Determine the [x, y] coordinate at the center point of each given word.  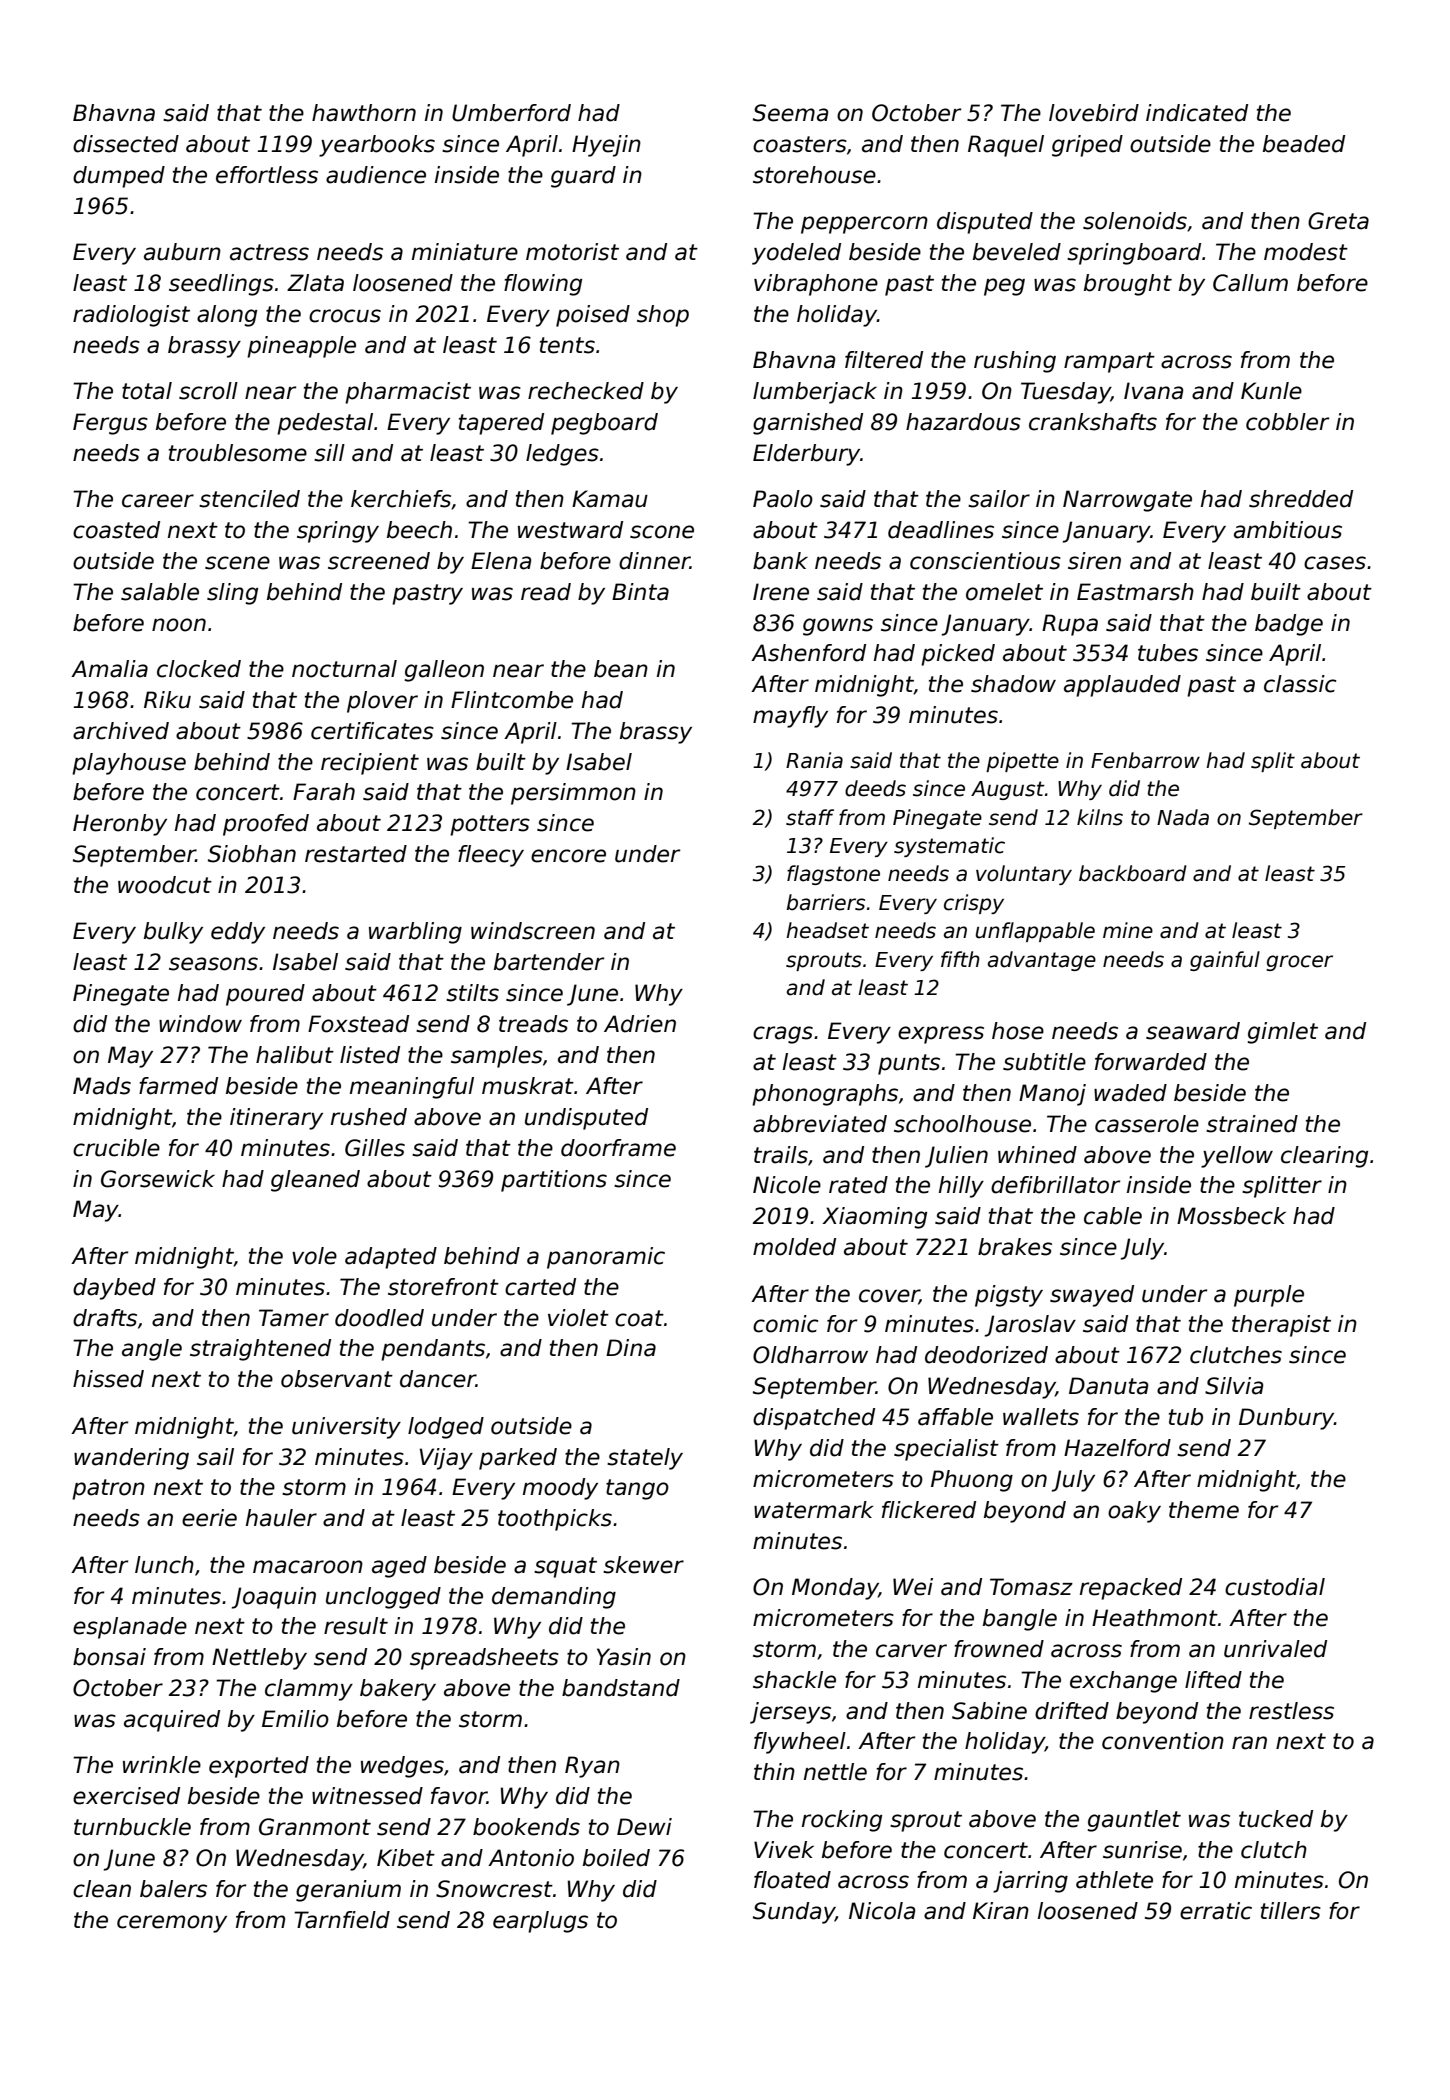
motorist [572, 252]
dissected [126, 144]
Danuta [1108, 1386]
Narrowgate [1127, 501]
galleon [444, 671]
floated [792, 1880]
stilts [472, 993]
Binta [640, 592]
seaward [1193, 1031]
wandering [131, 1459]
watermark [814, 1510]
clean [102, 1889]
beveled [1017, 252]
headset [827, 930]
